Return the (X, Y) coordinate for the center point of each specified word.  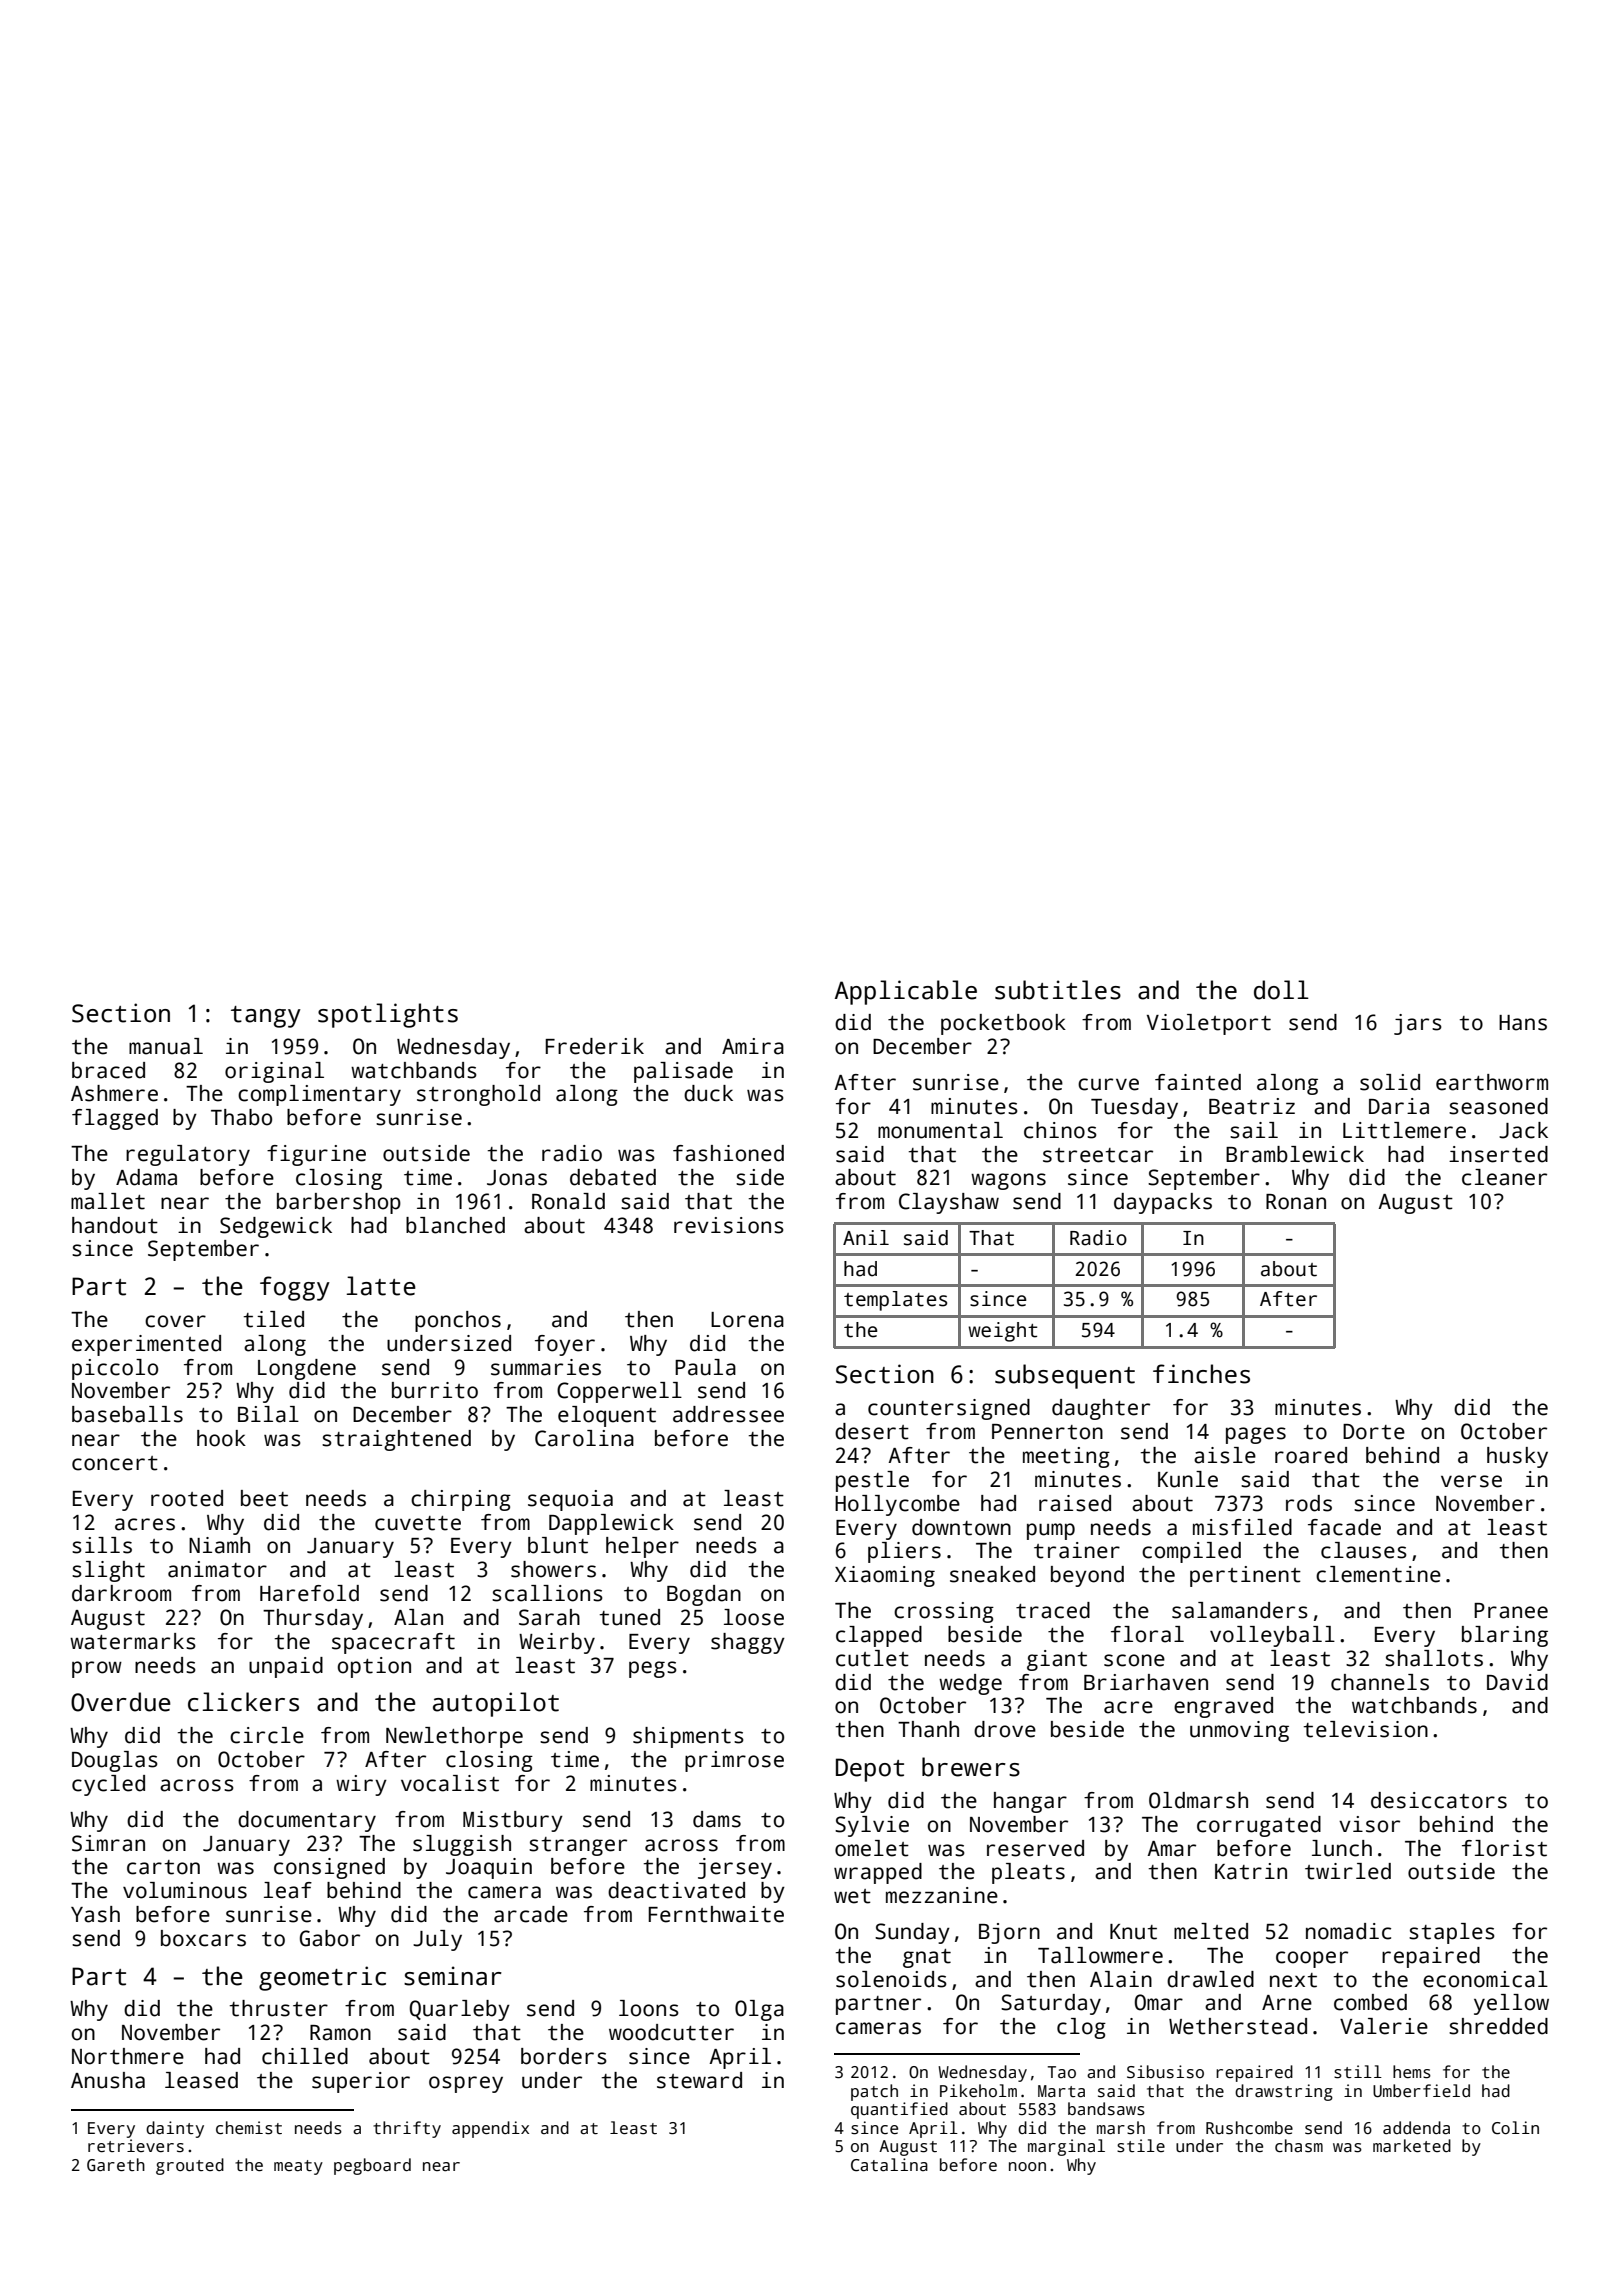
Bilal (268, 1414)
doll (1281, 990)
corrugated (1259, 1826)
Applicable (906, 992)
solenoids (891, 1979)
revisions (729, 1225)
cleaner (1504, 1177)
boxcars (203, 1938)
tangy (266, 1017)
